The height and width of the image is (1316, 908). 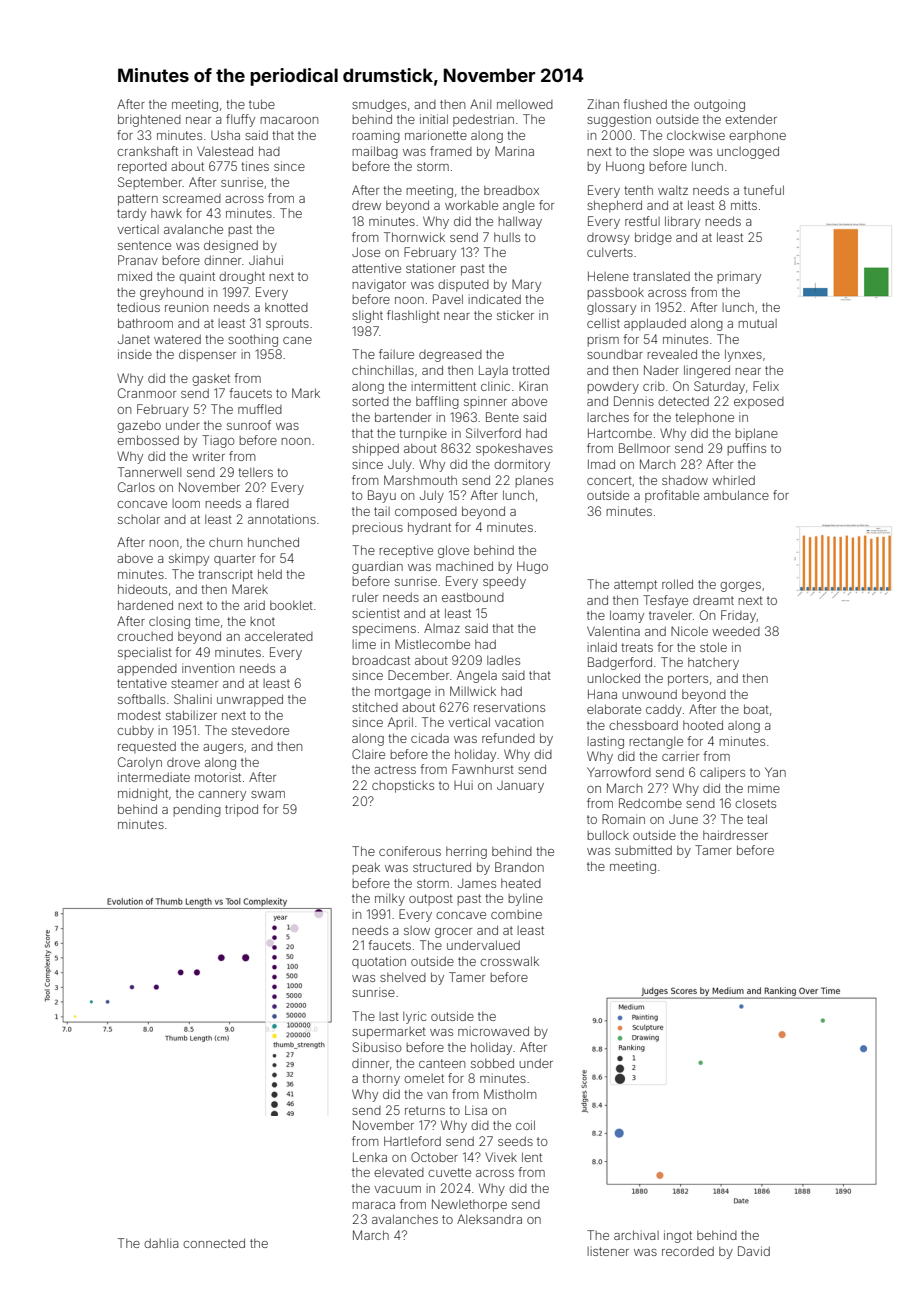 I want to click on connected, so click(x=214, y=1243).
